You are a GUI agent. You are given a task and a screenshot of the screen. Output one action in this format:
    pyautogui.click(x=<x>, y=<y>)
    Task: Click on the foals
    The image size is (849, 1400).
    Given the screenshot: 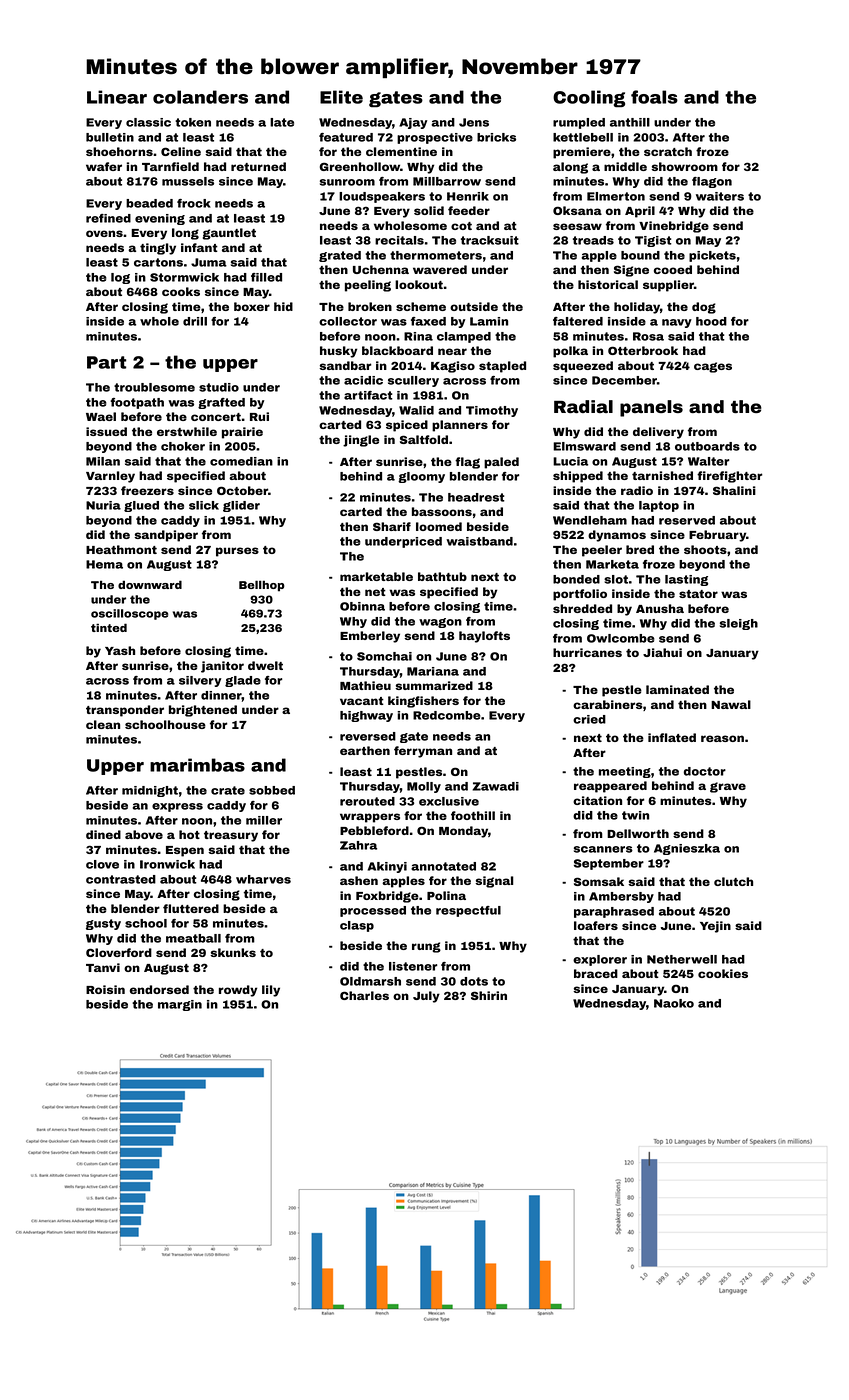 What is the action you would take?
    pyautogui.click(x=654, y=97)
